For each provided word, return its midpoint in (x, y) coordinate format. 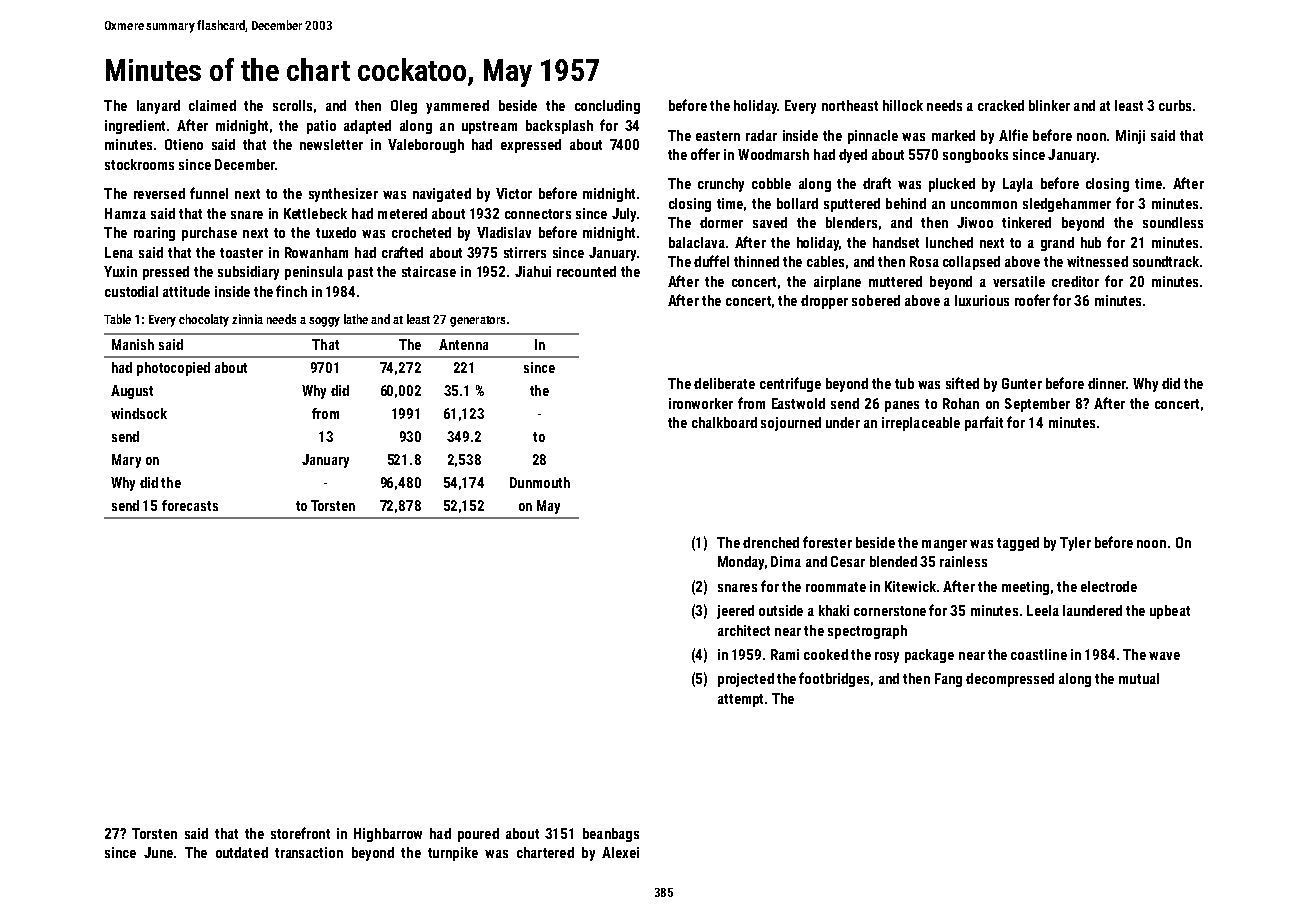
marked (953, 135)
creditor (1075, 281)
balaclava (697, 242)
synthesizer (343, 195)
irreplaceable (921, 424)
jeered (735, 612)
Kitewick (910, 586)
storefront (300, 833)
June (158, 852)
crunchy (721, 185)
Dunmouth (540, 482)
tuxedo (336, 232)
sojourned (791, 424)
